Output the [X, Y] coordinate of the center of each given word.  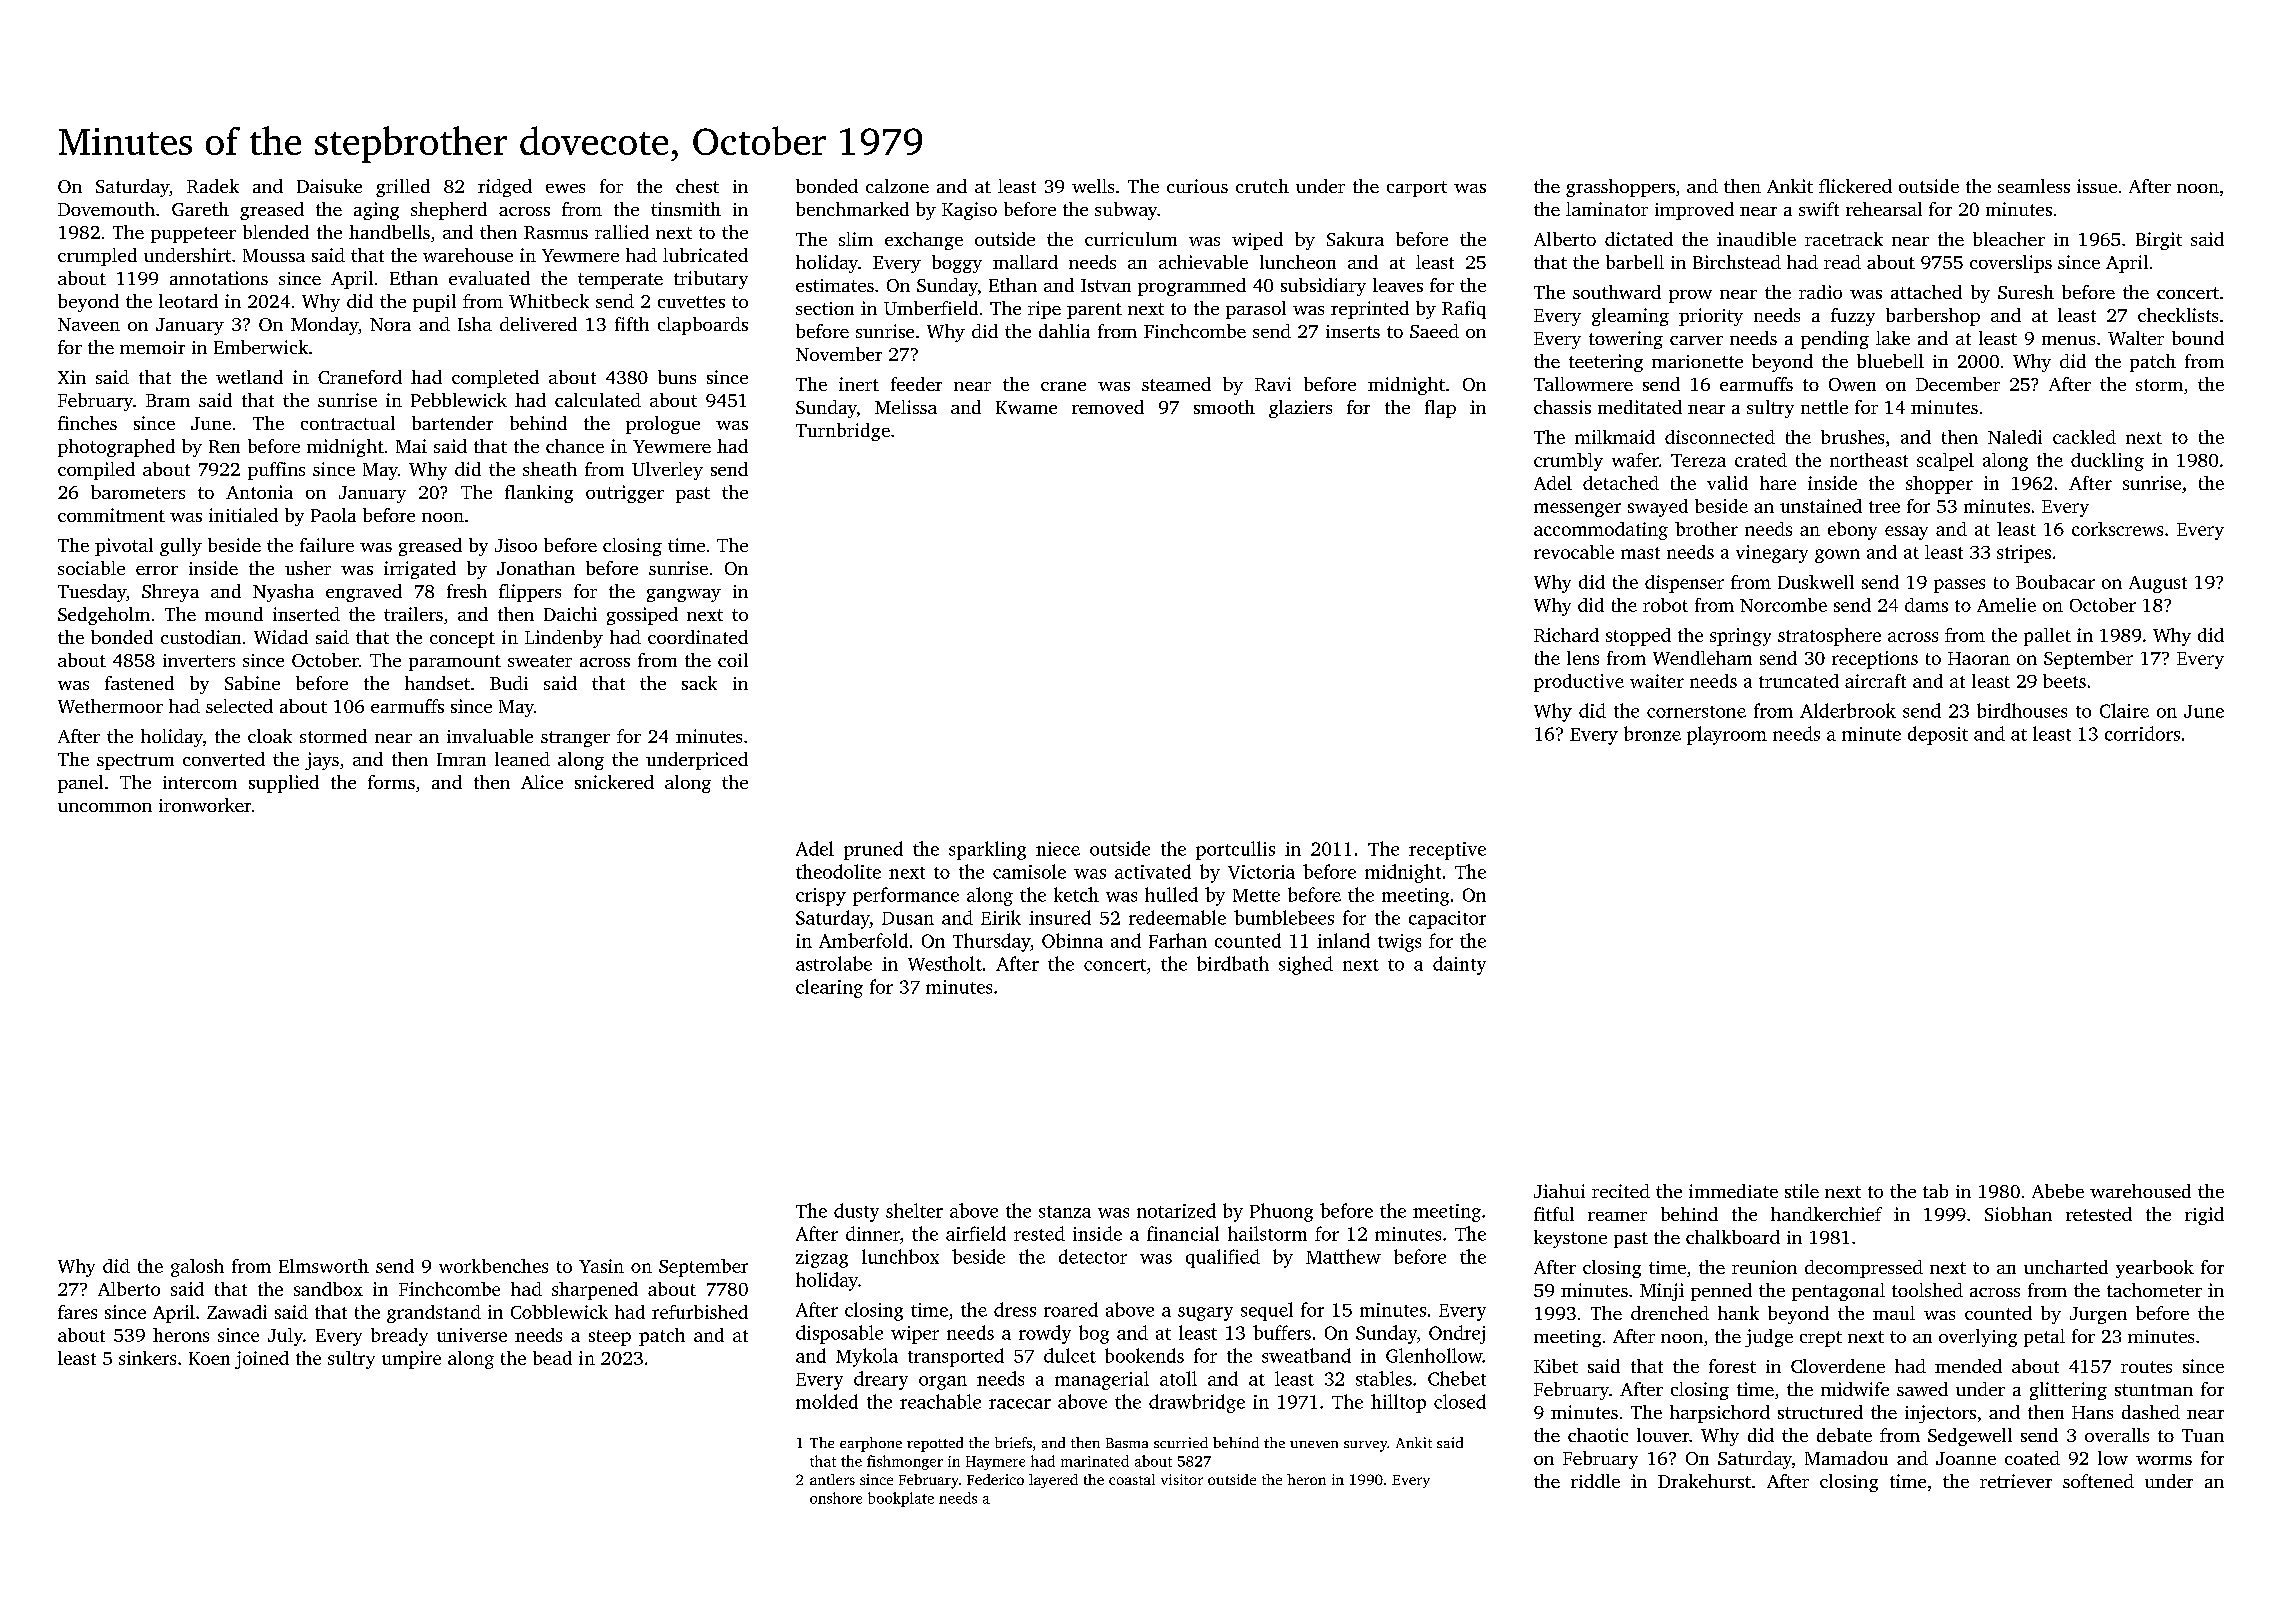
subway [1126, 211]
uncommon [105, 807]
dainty [1459, 965]
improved [1694, 211]
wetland [249, 377]
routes [2146, 1367]
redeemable [1177, 917]
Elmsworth [324, 1266]
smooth [1224, 407]
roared [1071, 1309]
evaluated [489, 278]
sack [699, 683]
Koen [209, 1358]
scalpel [1945, 462]
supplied [284, 784]
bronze [1652, 733]
